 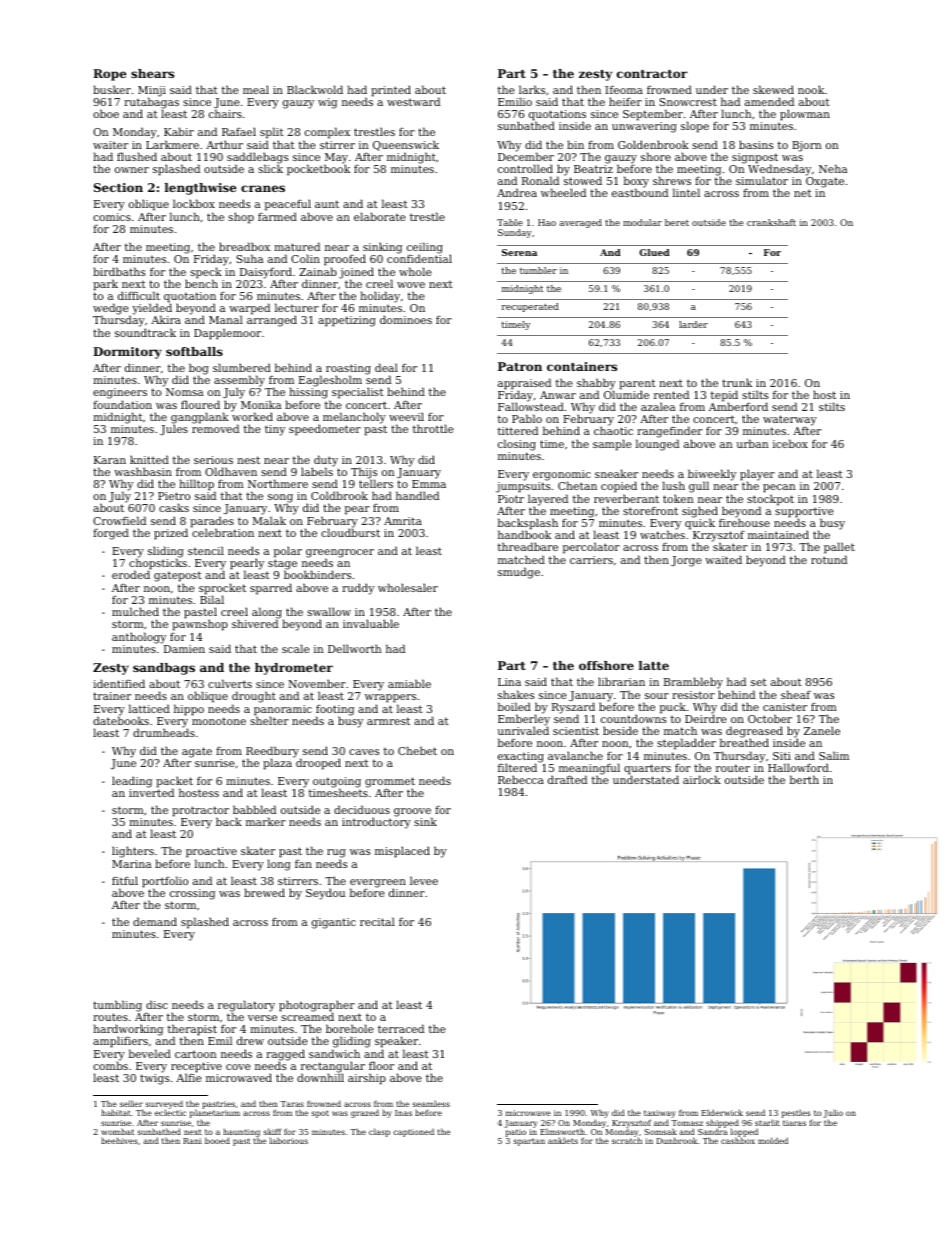 What do you see at coordinates (273, 1131) in the page?
I see `skiff` at bounding box center [273, 1131].
